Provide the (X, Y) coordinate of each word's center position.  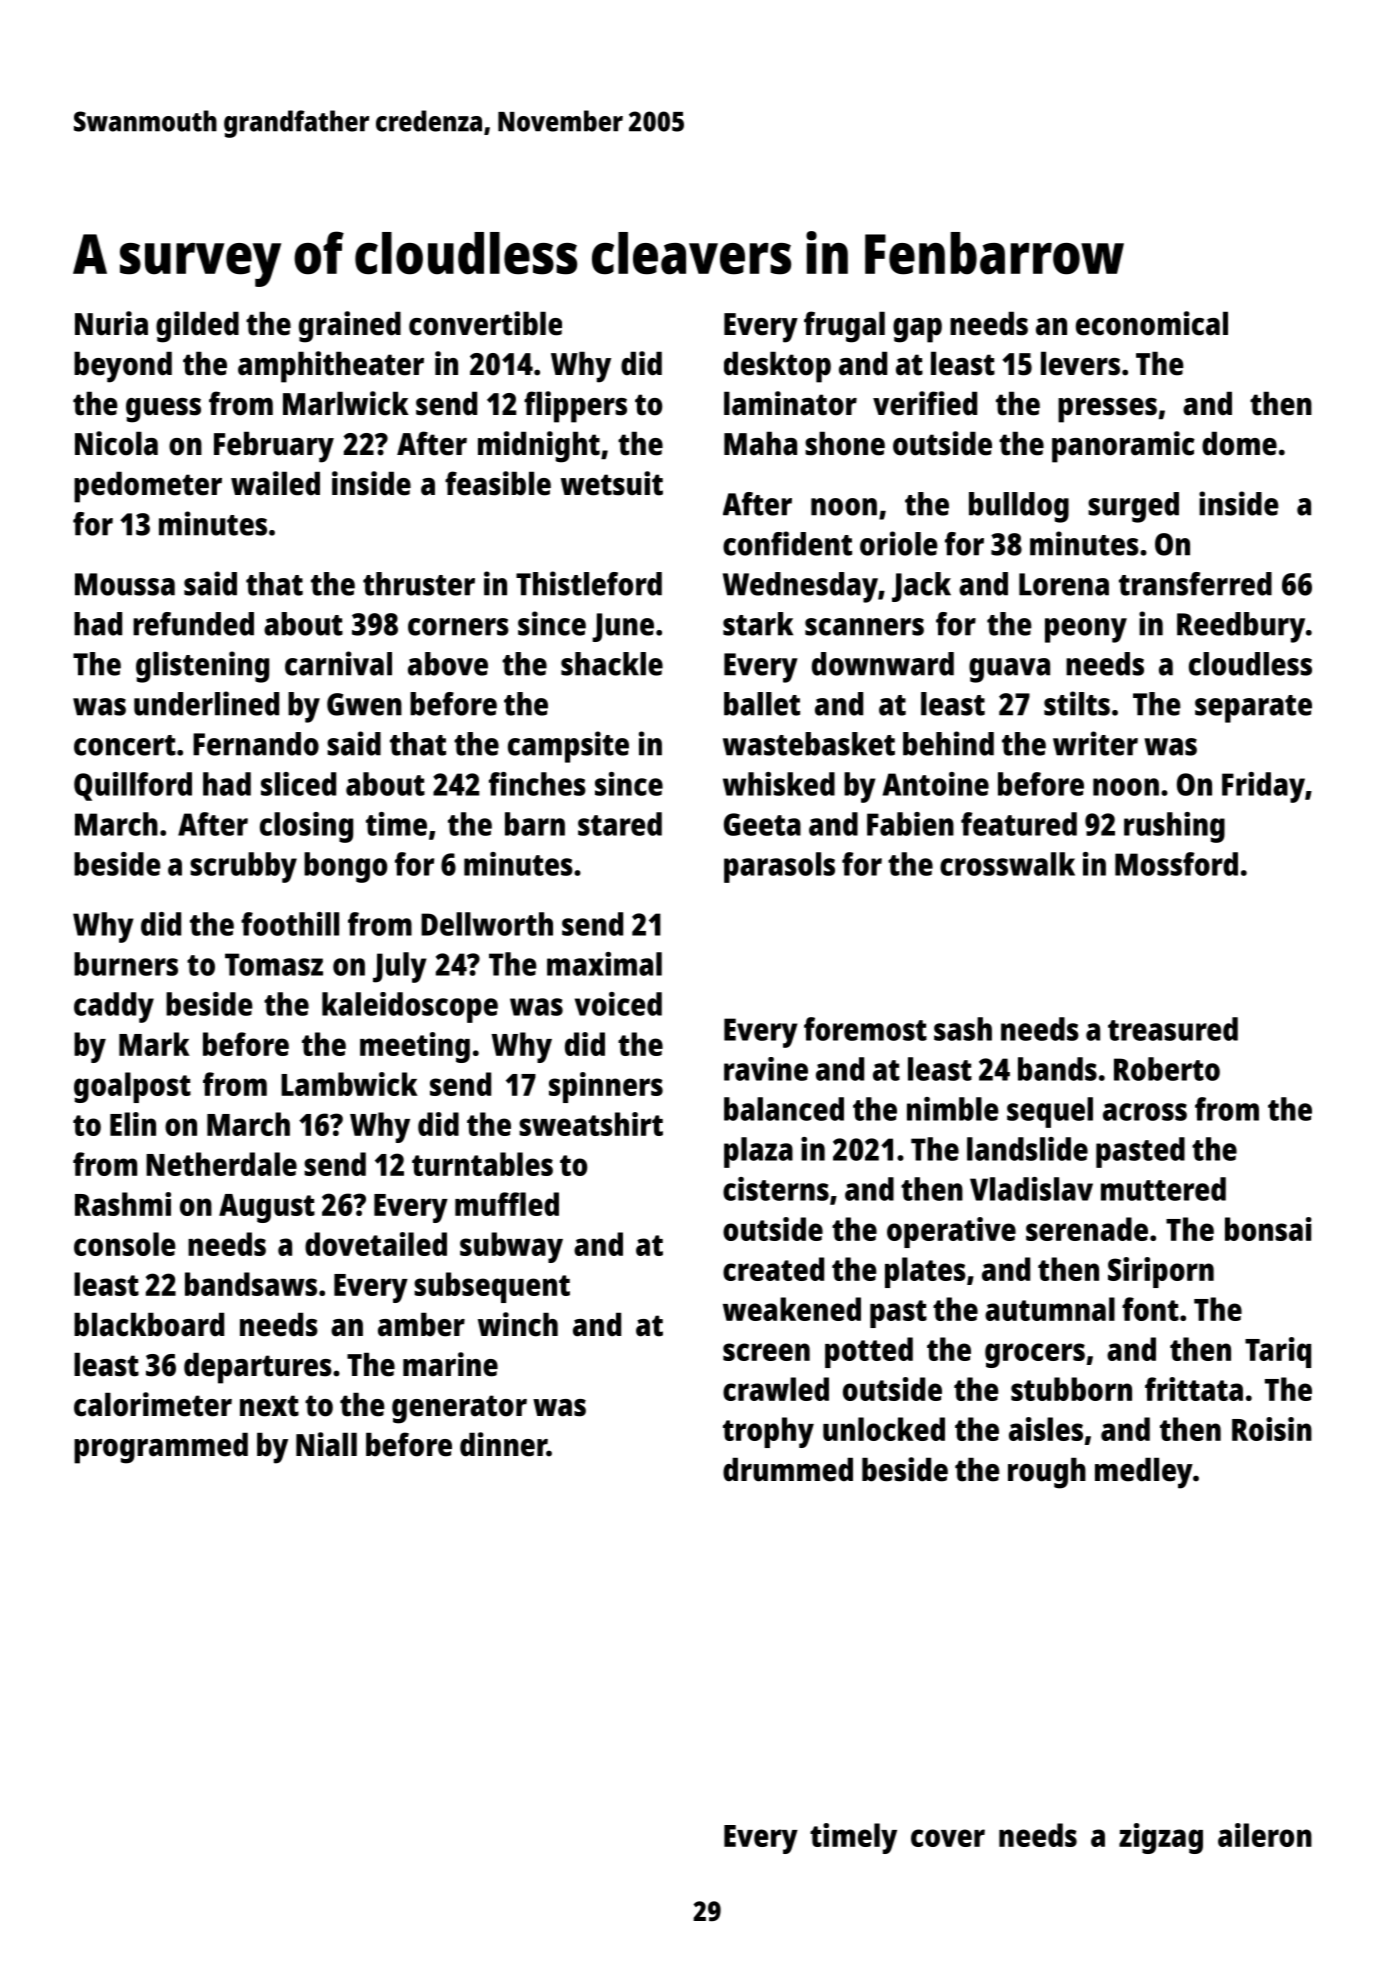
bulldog (1019, 507)
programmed (161, 1448)
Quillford (133, 786)
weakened (792, 1309)
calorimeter (153, 1404)
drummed (788, 1470)
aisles (1046, 1429)
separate (1253, 709)
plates (925, 1272)
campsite (568, 747)
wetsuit (612, 483)
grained (350, 327)
